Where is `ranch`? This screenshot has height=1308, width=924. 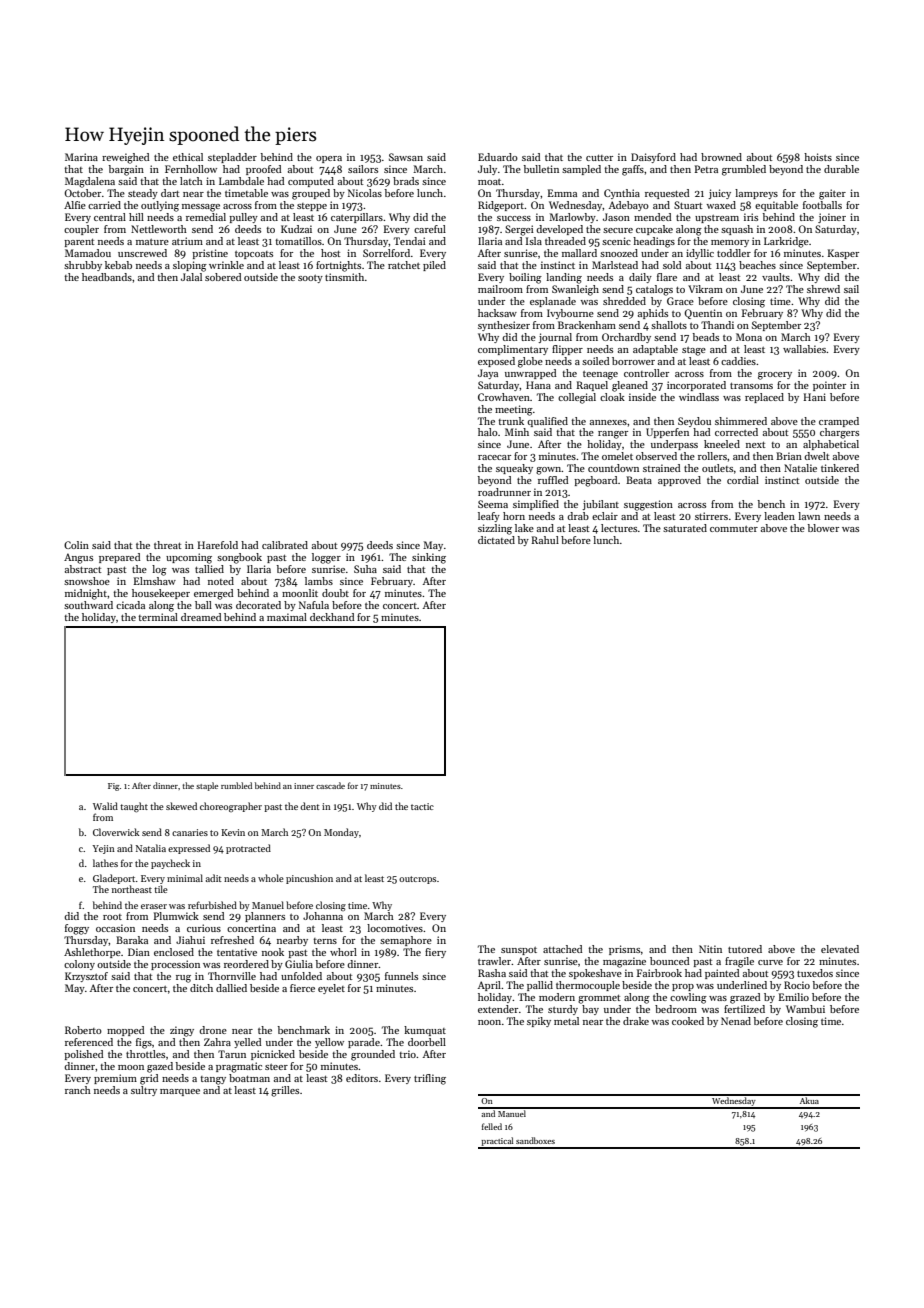
ranch is located at coordinates (78, 1090).
